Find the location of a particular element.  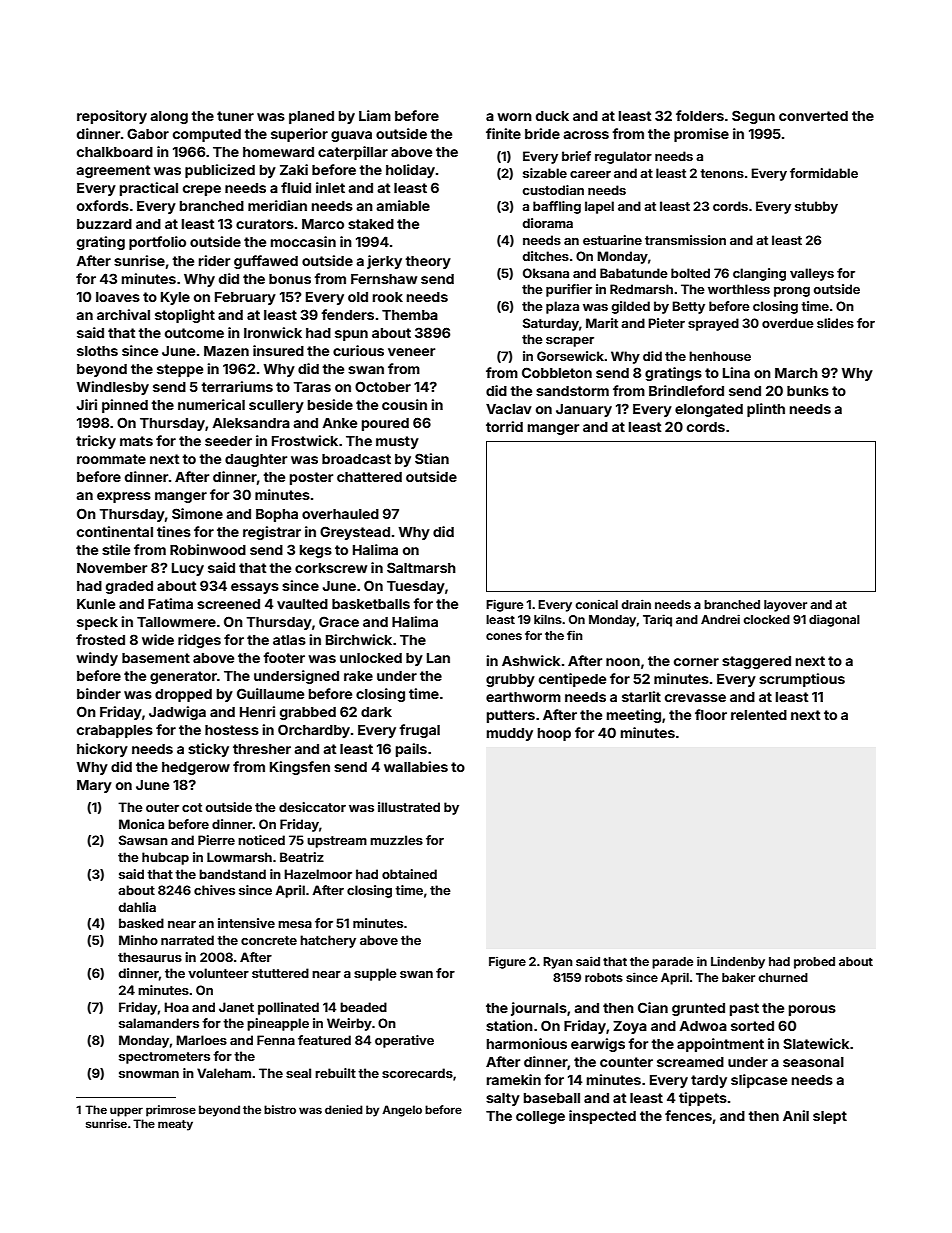

counter is located at coordinates (626, 1062).
